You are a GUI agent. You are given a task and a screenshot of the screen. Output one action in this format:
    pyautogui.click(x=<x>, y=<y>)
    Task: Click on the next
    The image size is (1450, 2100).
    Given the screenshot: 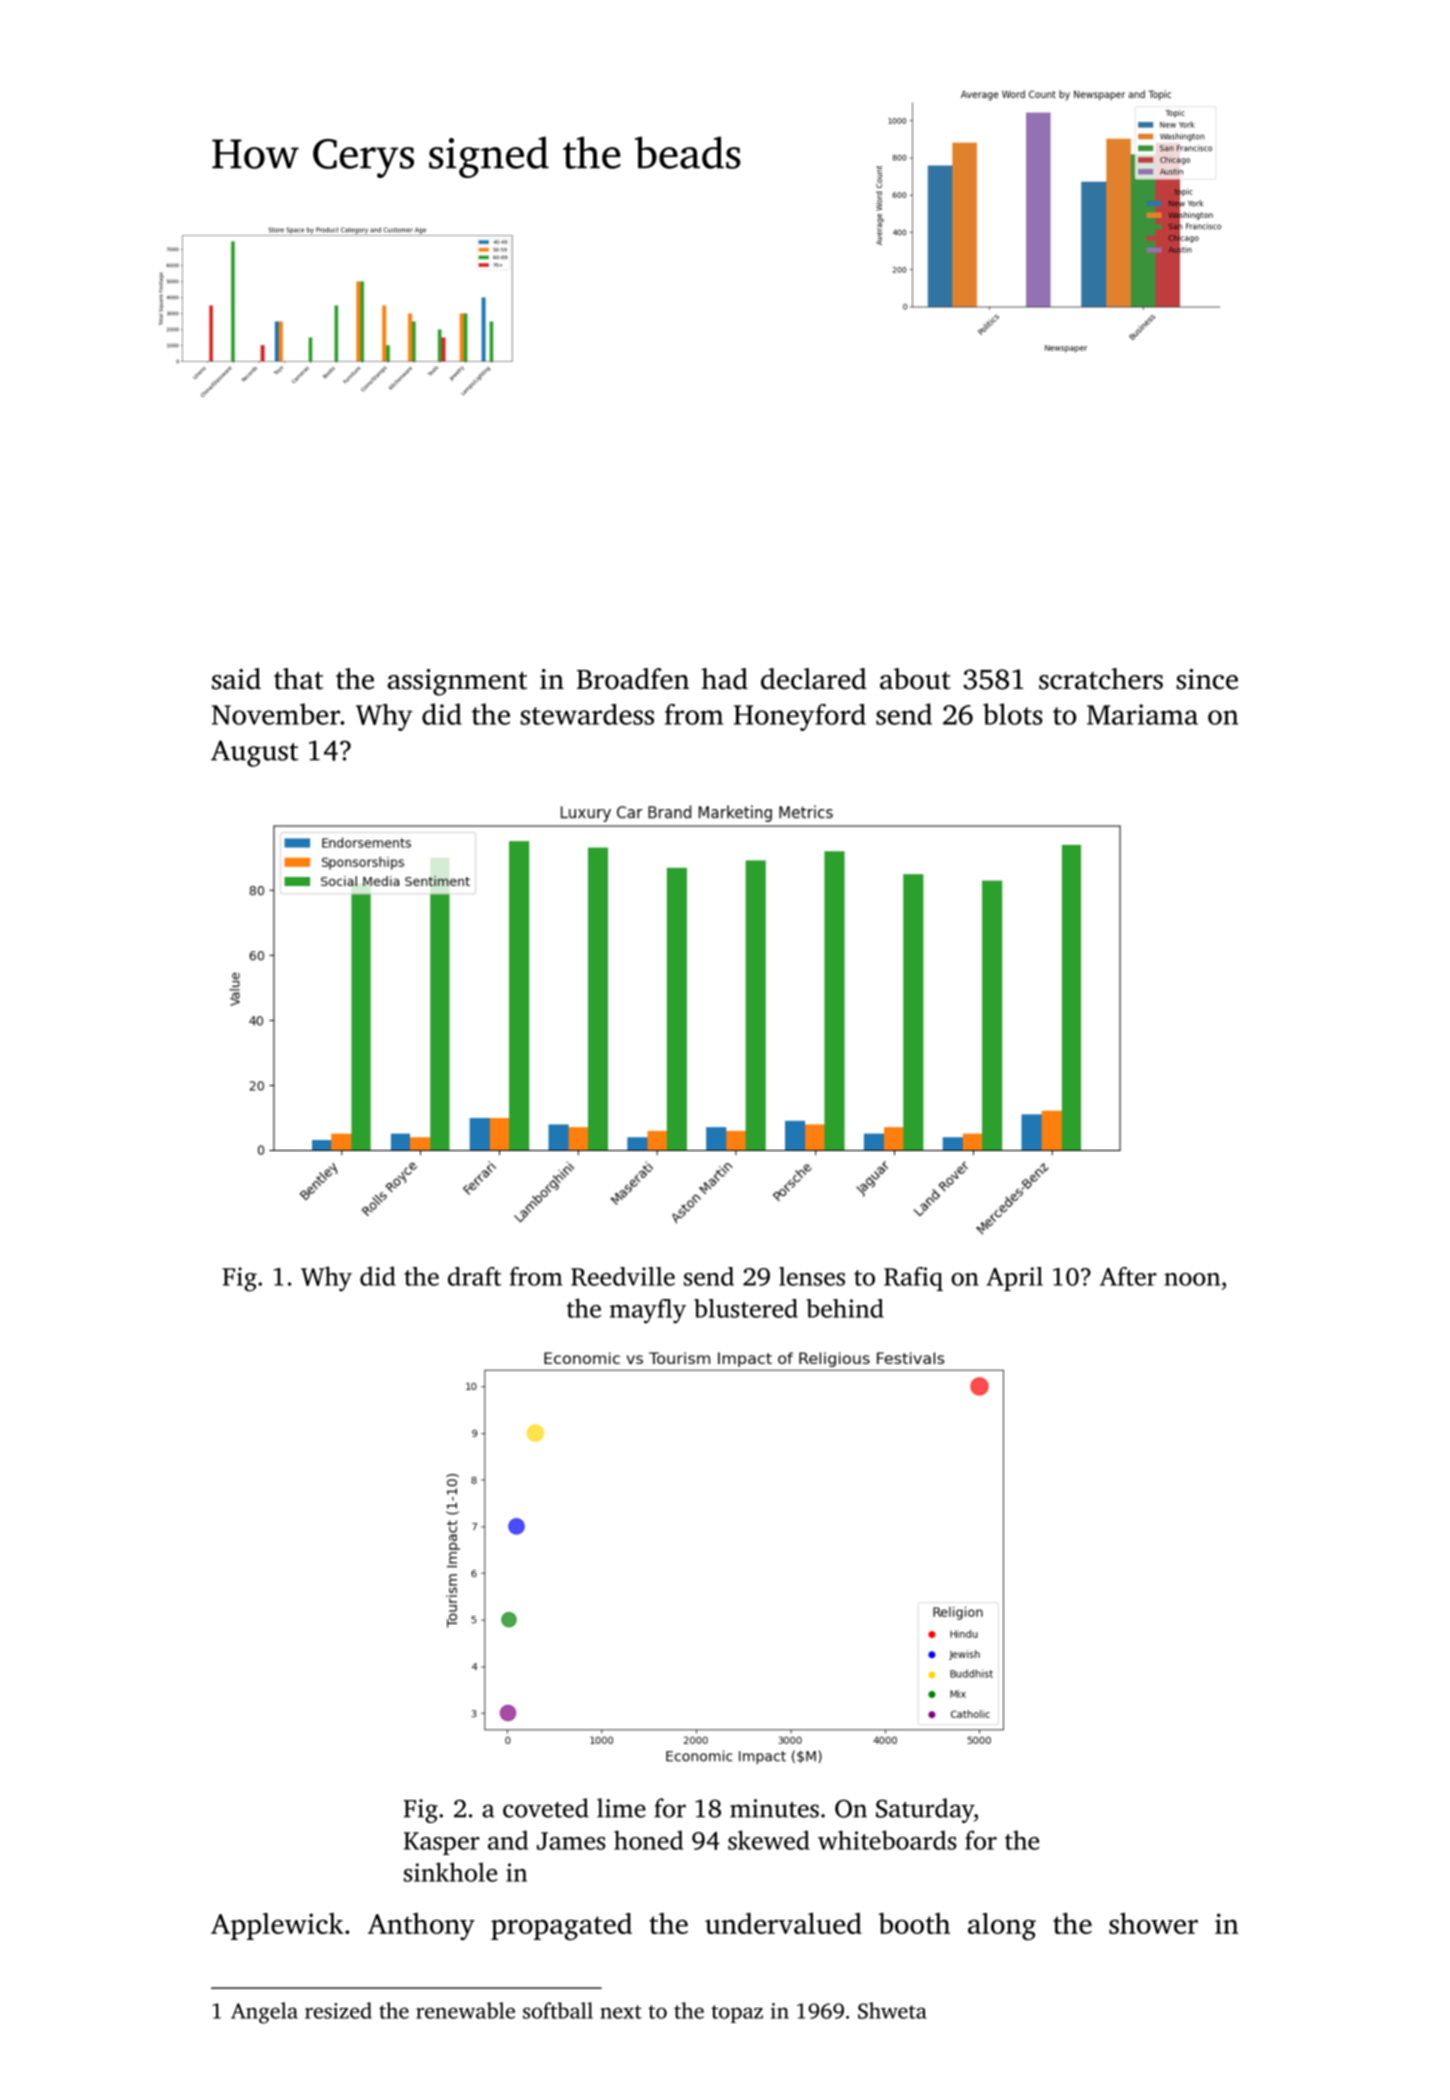 What is the action you would take?
    pyautogui.click(x=621, y=2012)
